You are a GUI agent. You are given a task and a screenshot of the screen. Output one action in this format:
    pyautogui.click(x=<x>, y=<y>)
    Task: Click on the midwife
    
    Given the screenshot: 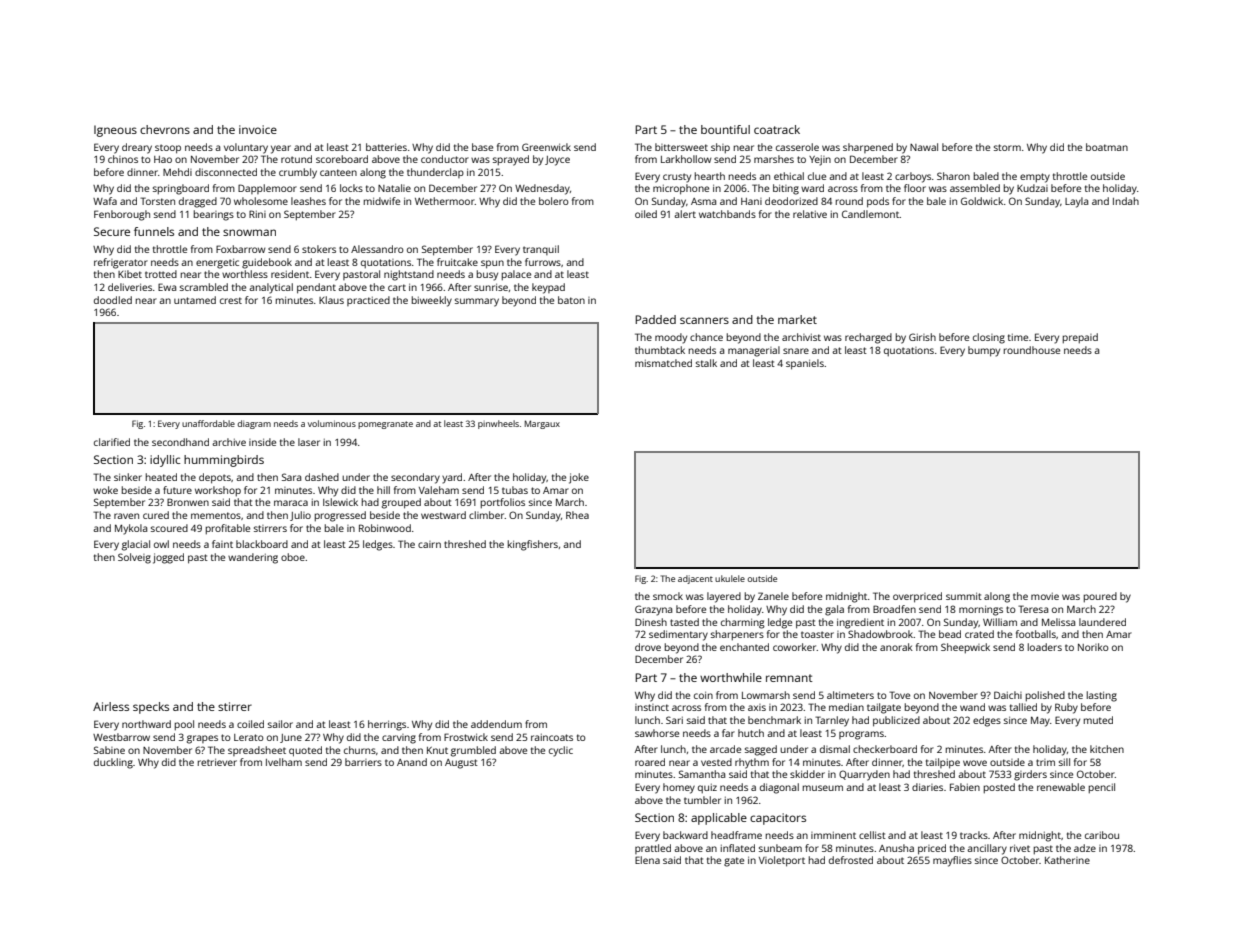 What is the action you would take?
    pyautogui.click(x=382, y=201)
